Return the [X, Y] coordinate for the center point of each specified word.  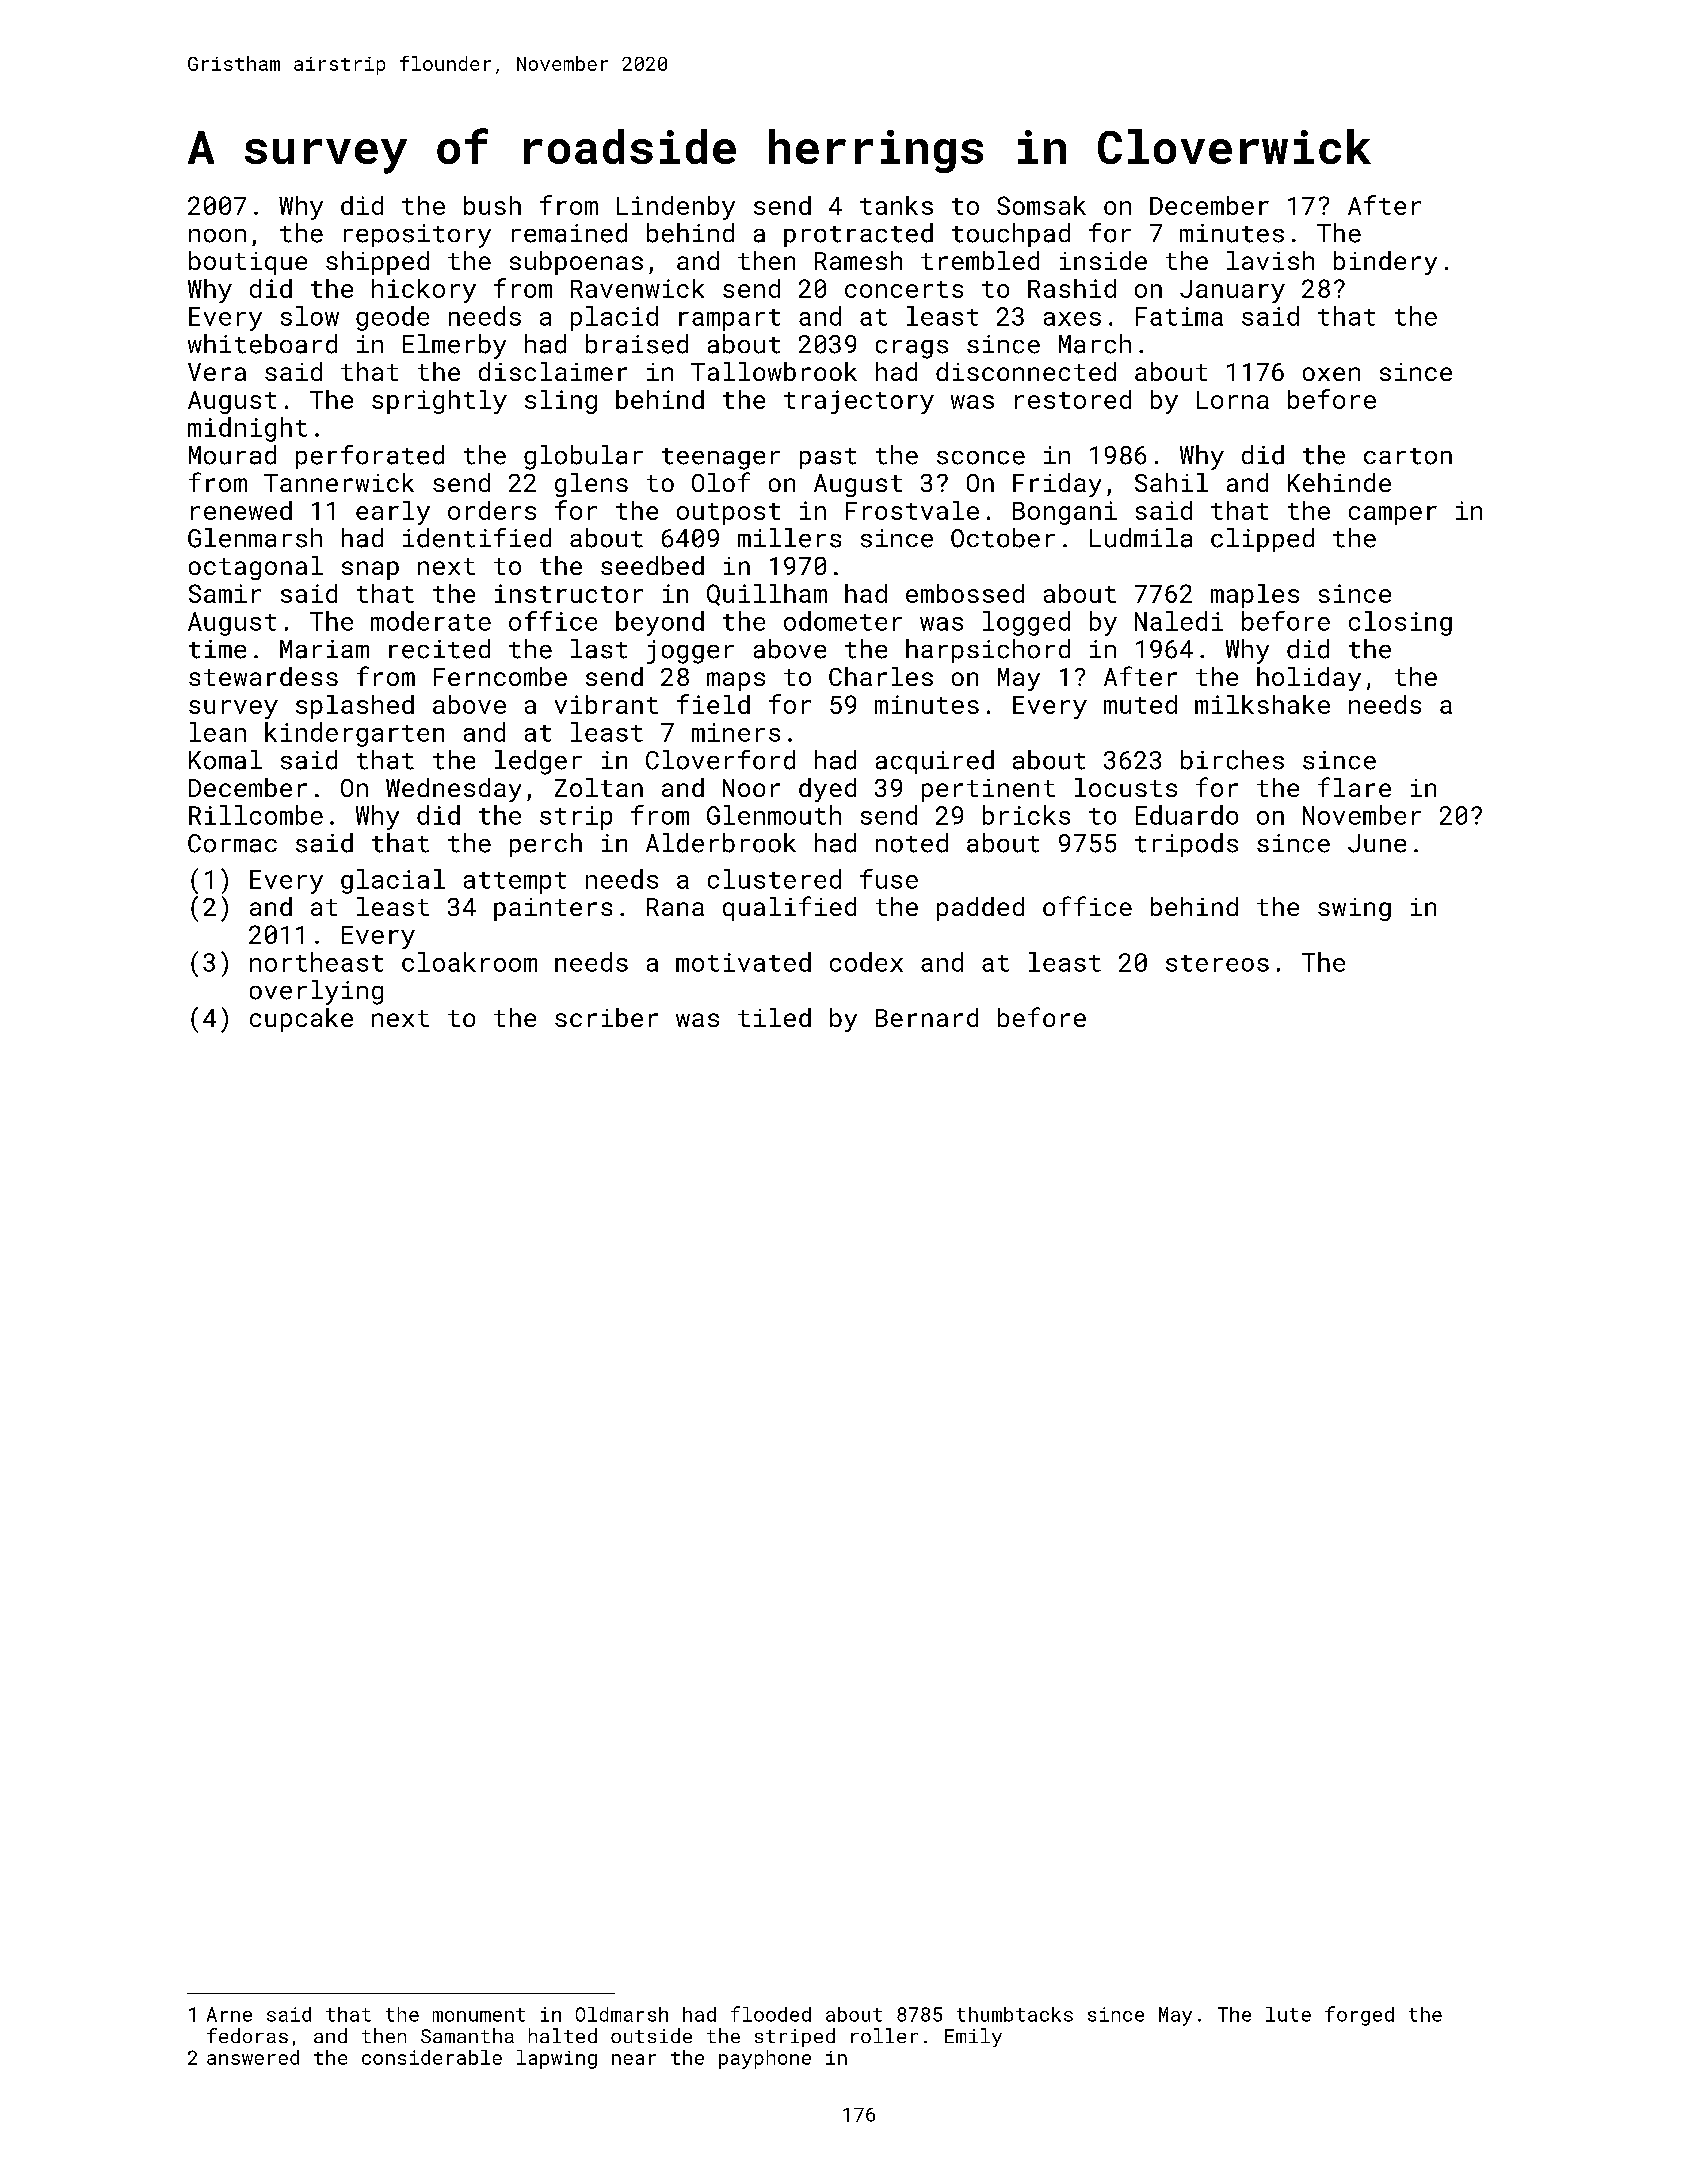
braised [637, 344]
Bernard [927, 1017]
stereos [1217, 963]
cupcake [301, 1020]
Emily [973, 2037]
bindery [1385, 263]
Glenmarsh [255, 538]
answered [253, 2057]
